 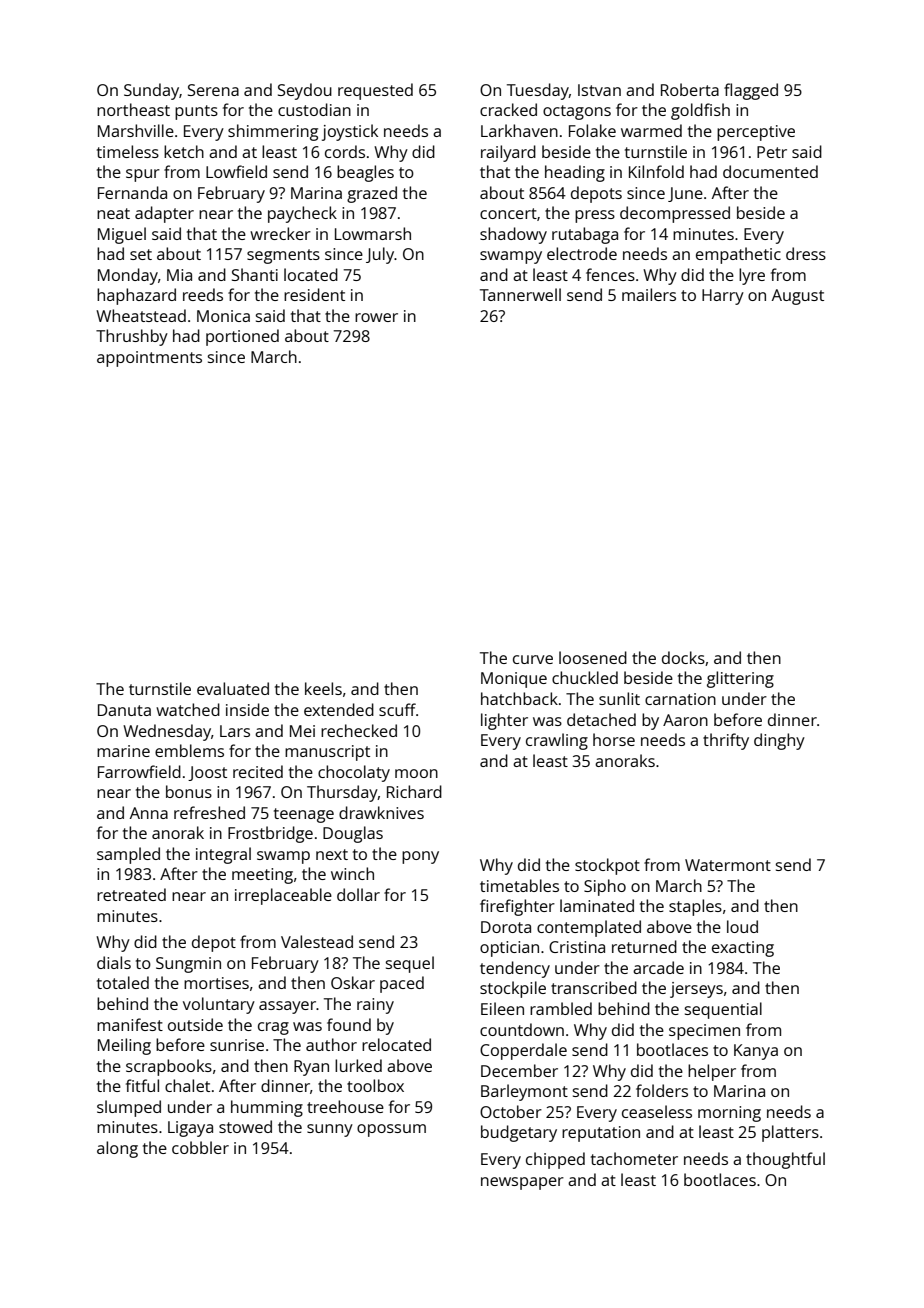 I want to click on Seydou, so click(x=305, y=91).
